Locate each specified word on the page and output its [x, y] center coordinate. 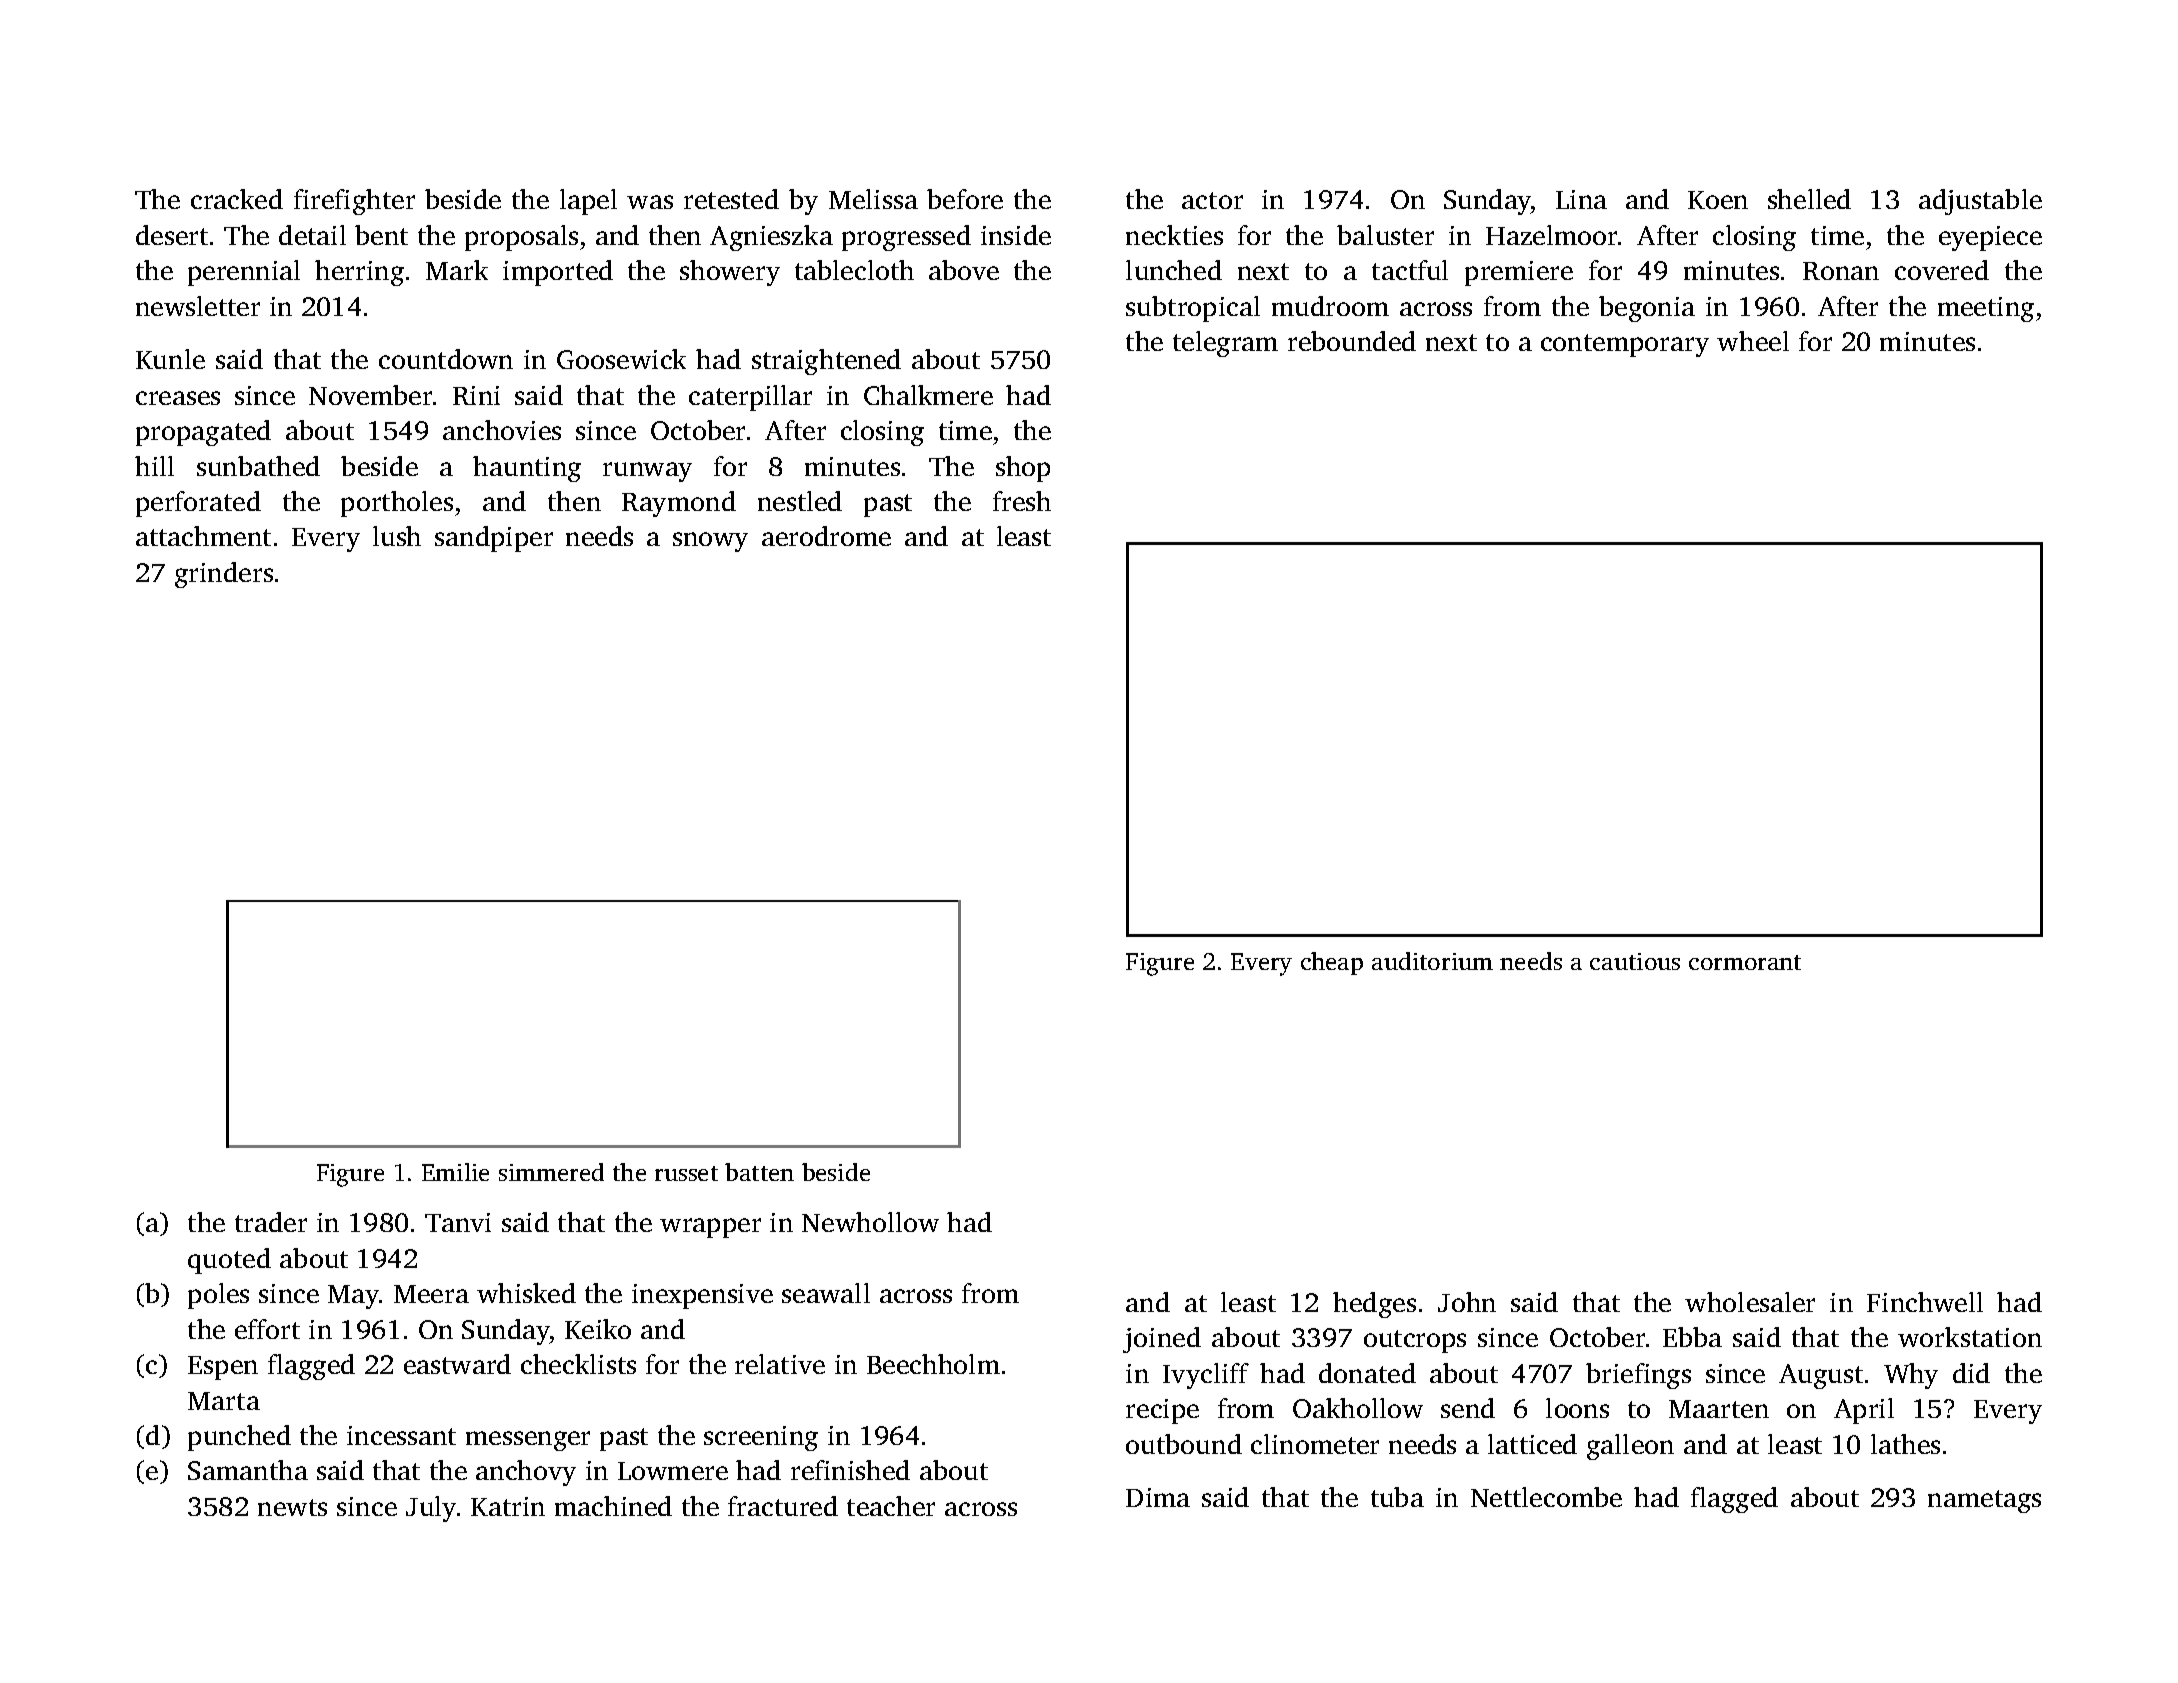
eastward [457, 1364]
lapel [588, 202]
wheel [1753, 341]
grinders [224, 575]
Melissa [873, 199]
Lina [1581, 199]
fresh [1022, 501]
